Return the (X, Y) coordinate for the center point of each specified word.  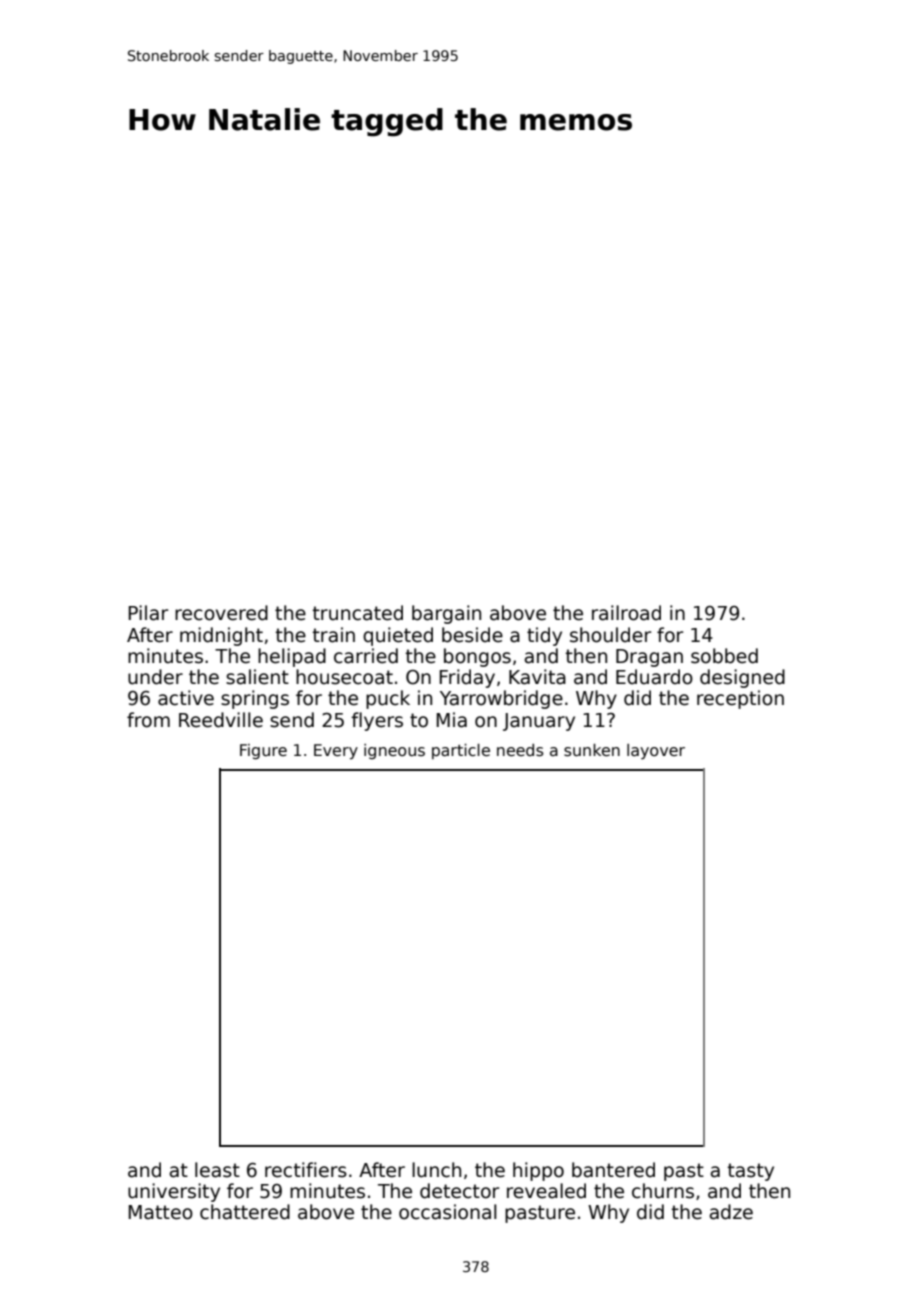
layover (656, 752)
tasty (750, 1172)
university (174, 1192)
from (148, 720)
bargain (446, 614)
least (217, 1170)
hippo (538, 1171)
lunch (436, 1170)
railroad (626, 613)
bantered (613, 1170)
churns (663, 1191)
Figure (263, 751)
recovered (221, 613)
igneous (394, 751)
